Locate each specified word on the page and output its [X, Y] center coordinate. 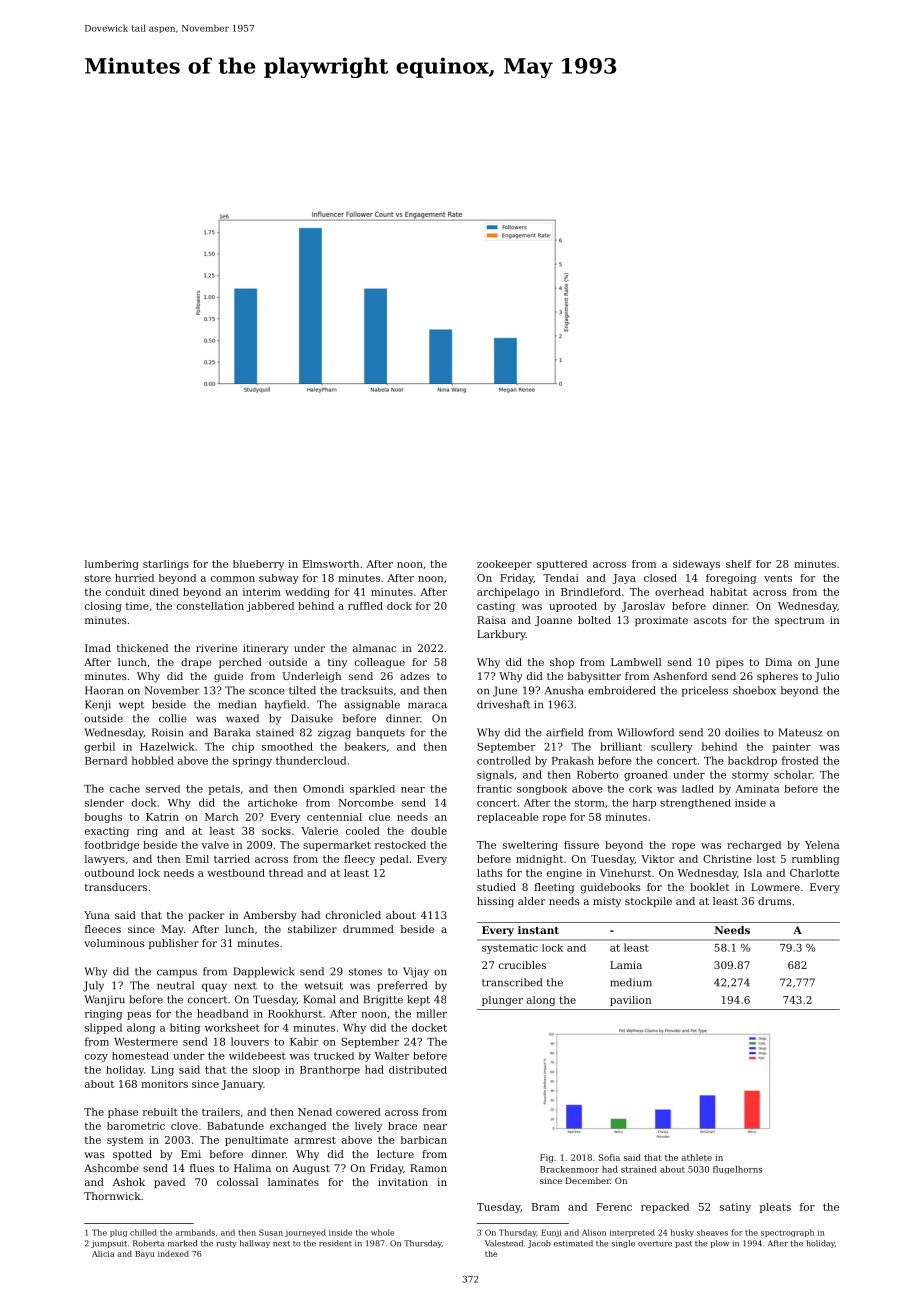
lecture [395, 1154]
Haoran [104, 690]
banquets [381, 733]
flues [202, 1168]
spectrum [799, 621]
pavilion [630, 1001]
